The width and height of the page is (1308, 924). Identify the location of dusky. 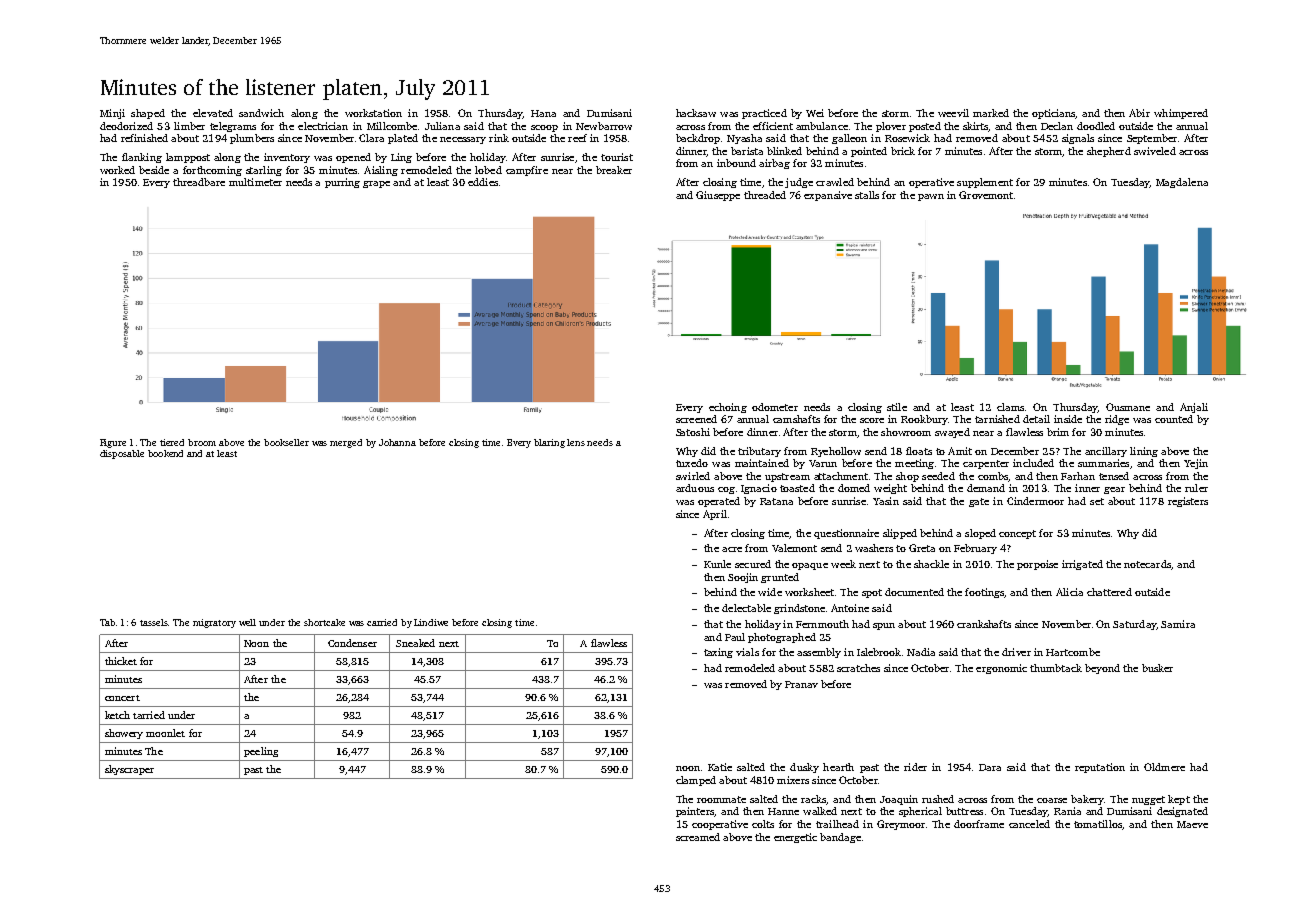
(804, 768).
